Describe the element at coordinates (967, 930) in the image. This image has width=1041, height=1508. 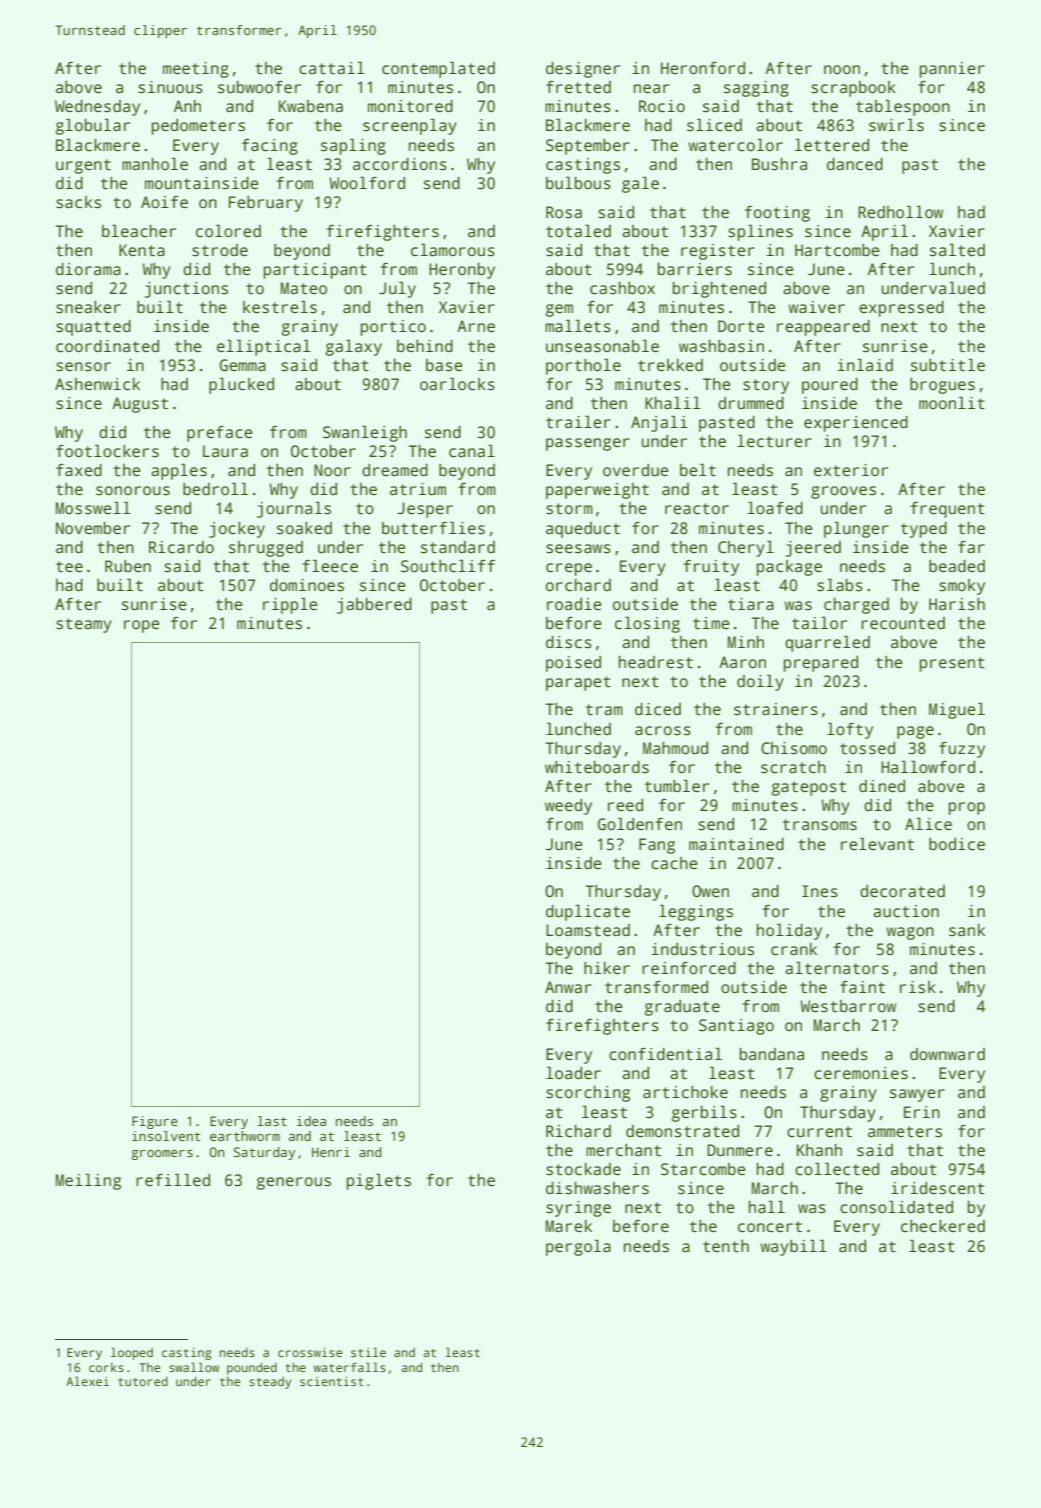
I see `sank` at that location.
